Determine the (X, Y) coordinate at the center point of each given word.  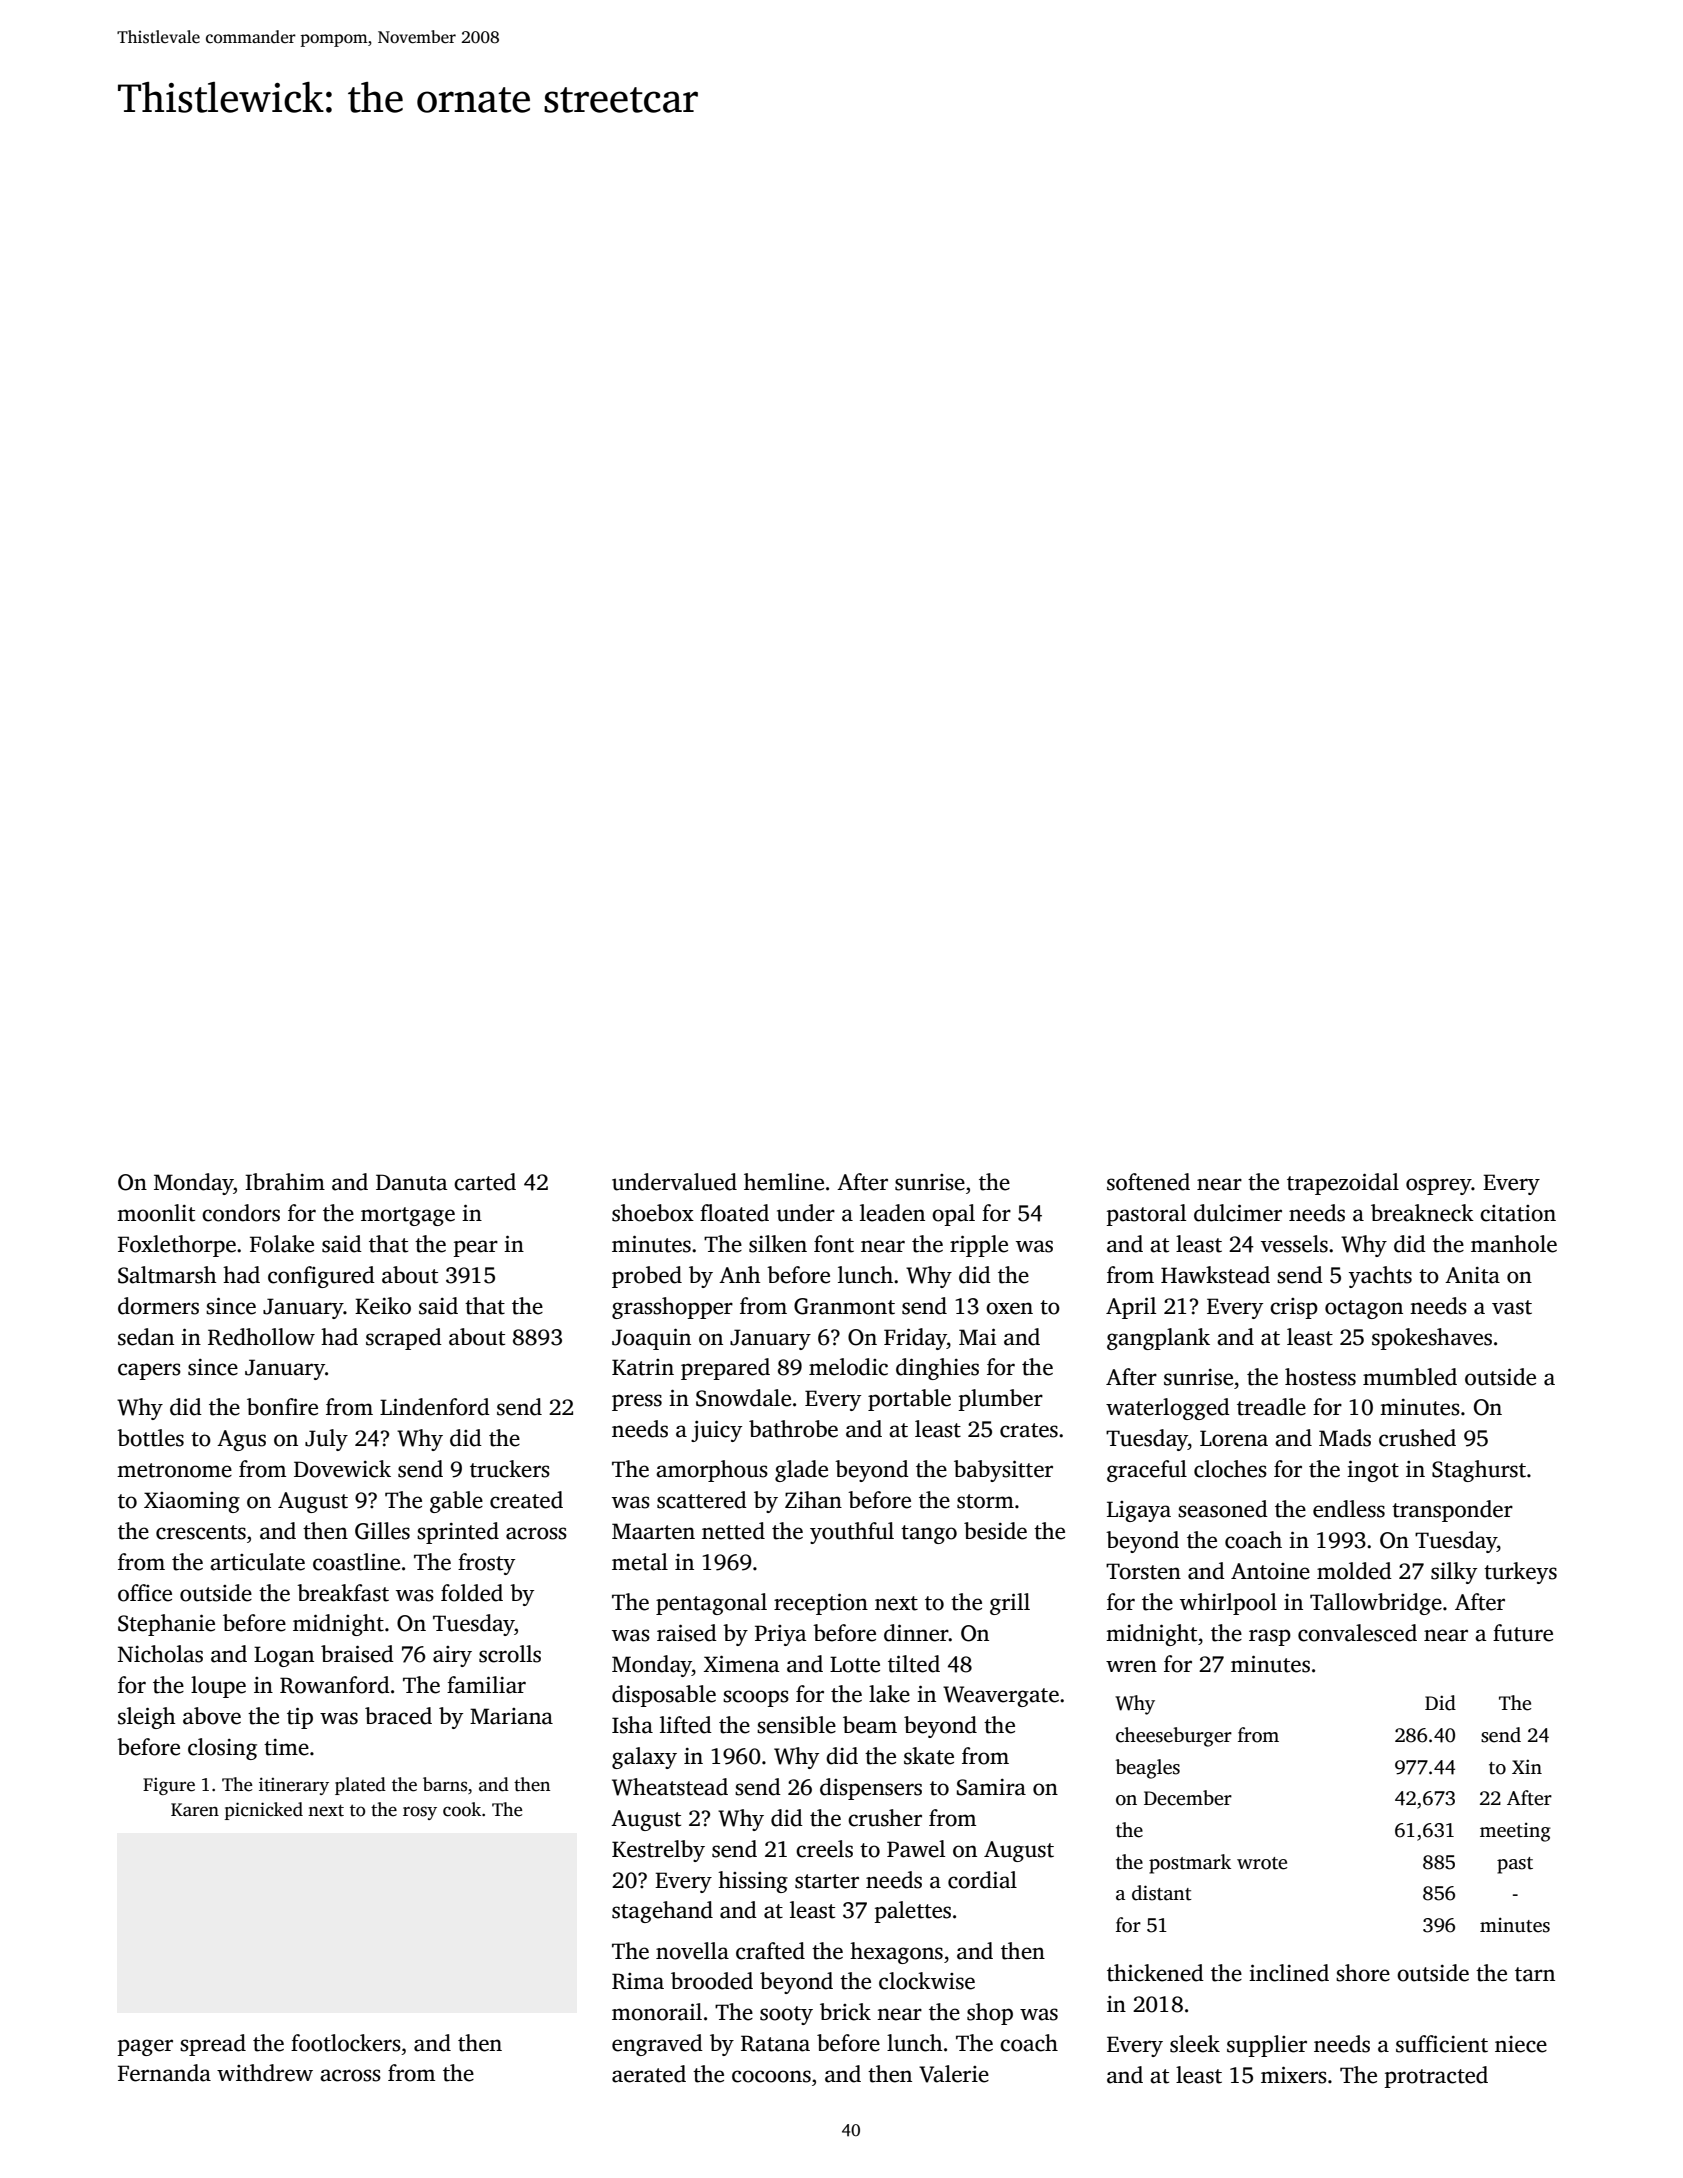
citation (1518, 1213)
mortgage (408, 1216)
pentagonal (711, 1604)
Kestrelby (658, 1851)
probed (647, 1277)
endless (1349, 1509)
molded (1354, 1571)
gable (456, 1502)
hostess (1320, 1377)
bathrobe (793, 1429)
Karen (195, 1810)
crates (1029, 1430)
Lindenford (435, 1407)
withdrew (265, 2073)
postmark (1190, 1864)
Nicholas (160, 1654)
